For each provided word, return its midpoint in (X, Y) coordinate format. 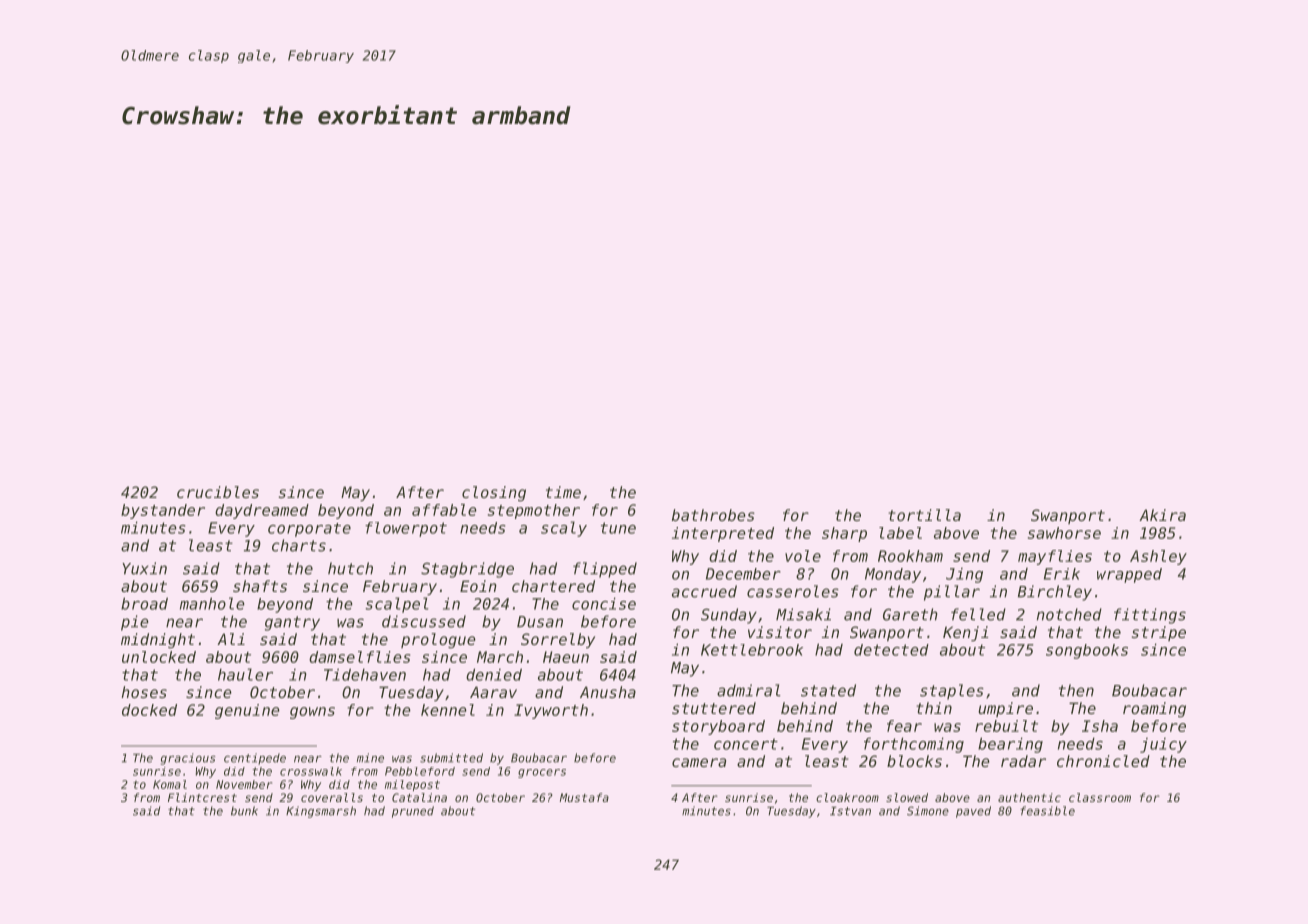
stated (828, 690)
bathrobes (713, 515)
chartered (553, 586)
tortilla (924, 515)
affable (444, 510)
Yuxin (144, 568)
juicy (1163, 745)
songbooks (1087, 651)
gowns (312, 713)
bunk (244, 811)
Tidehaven (365, 674)
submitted (451, 758)
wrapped (1129, 575)
